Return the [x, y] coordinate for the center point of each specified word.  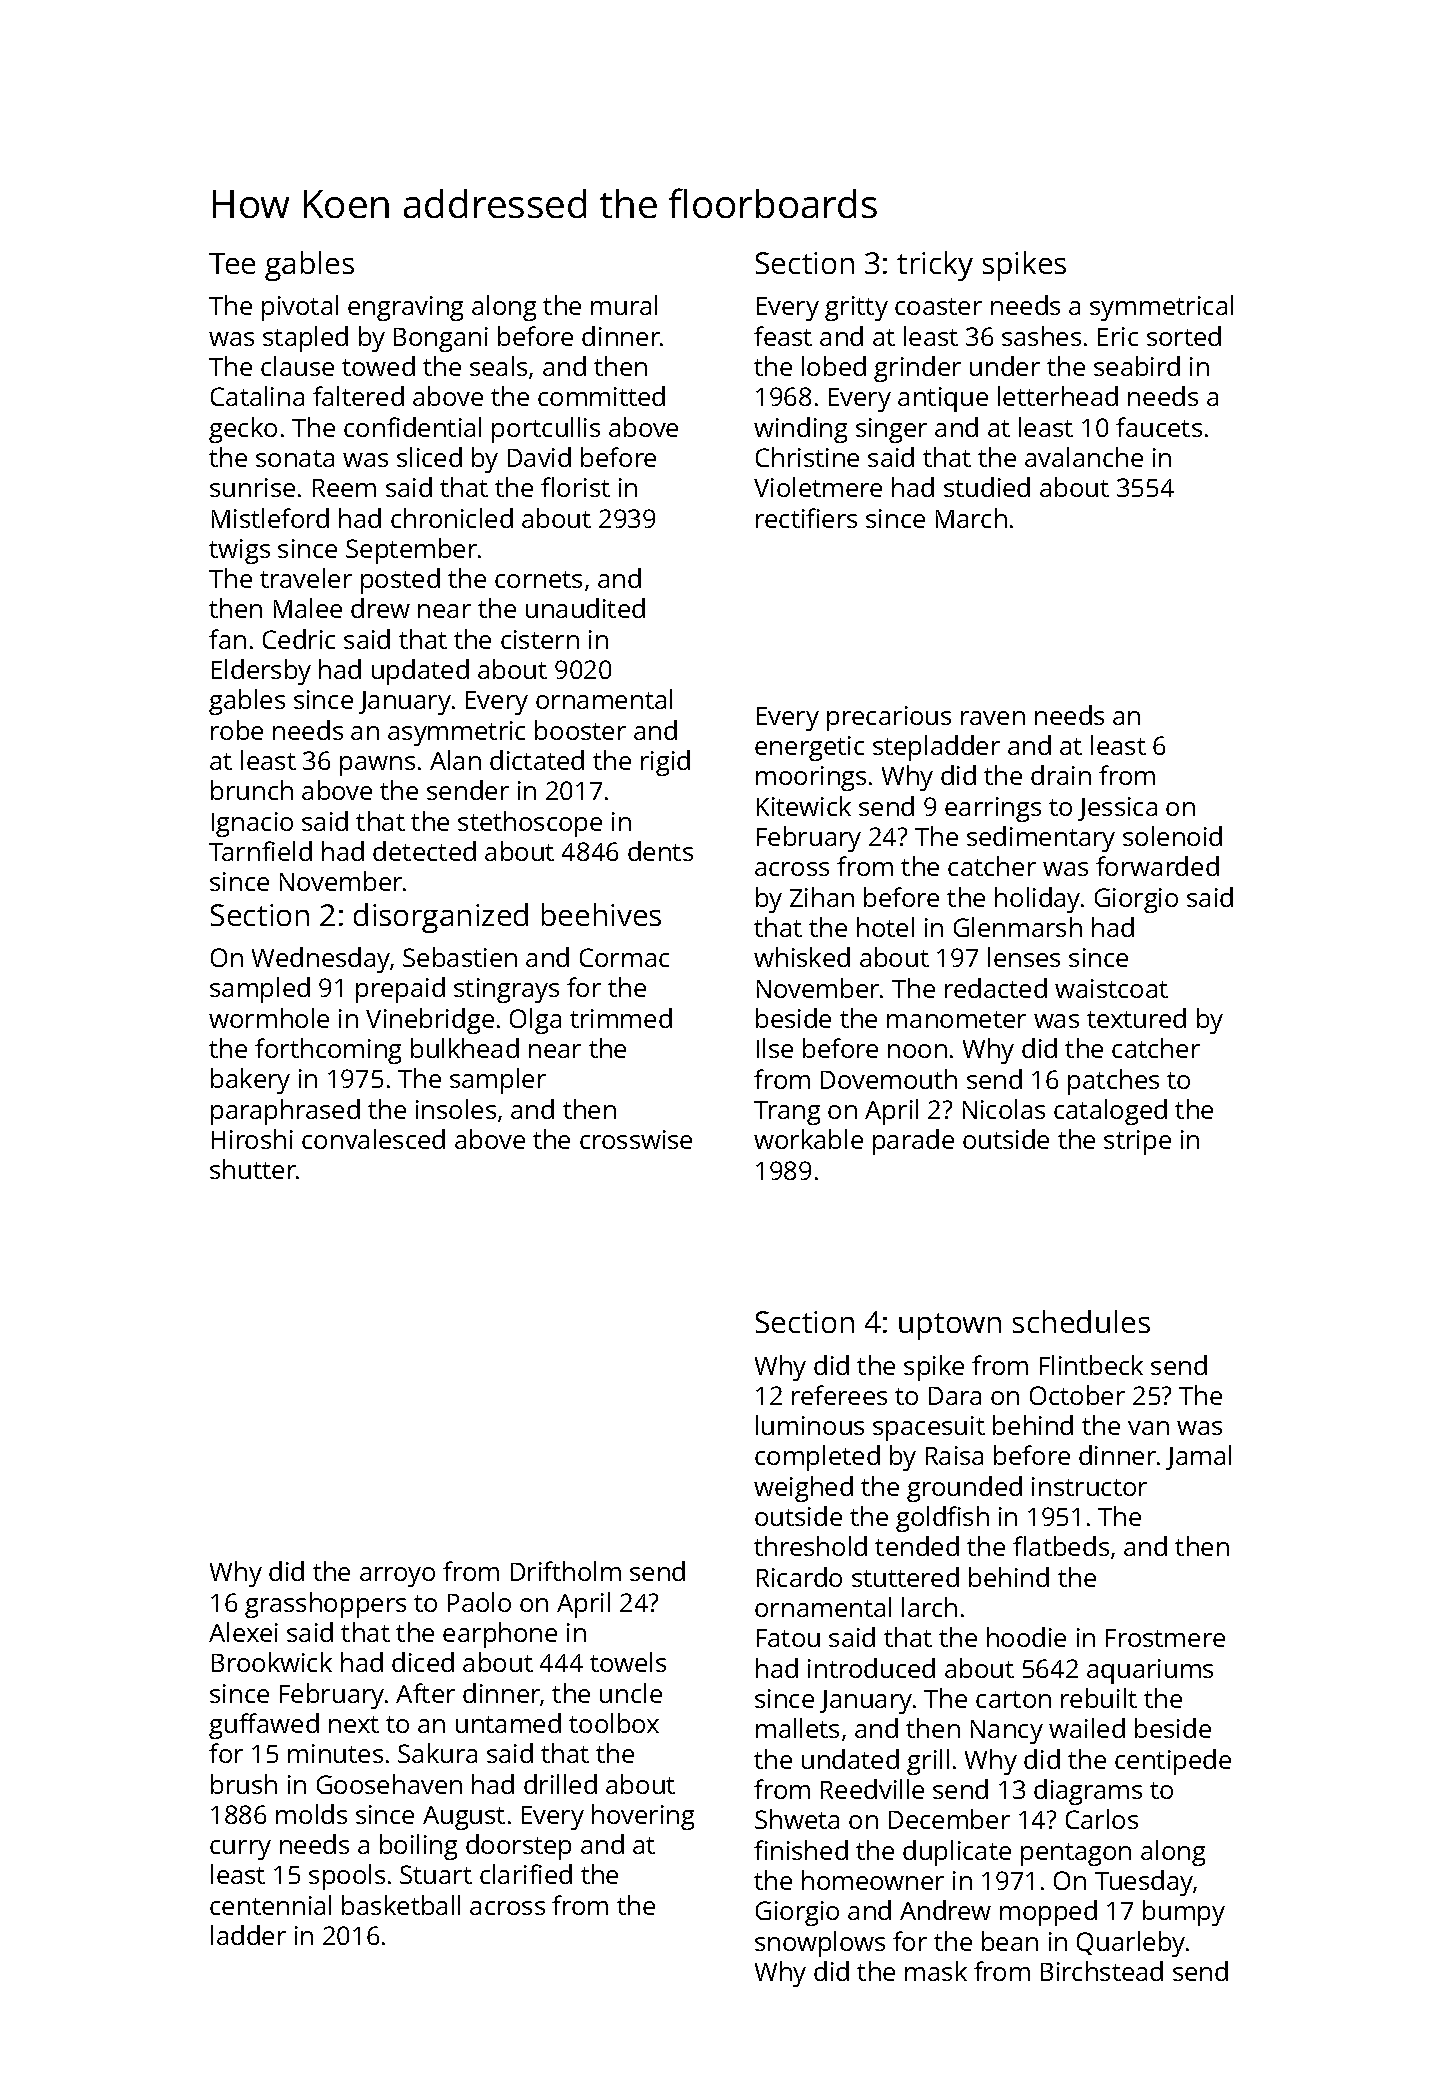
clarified [526, 1874]
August [464, 1818]
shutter [253, 1169]
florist [575, 487]
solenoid [1172, 836]
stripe [1137, 1142]
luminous [810, 1425]
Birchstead [1102, 1971]
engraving [405, 308]
